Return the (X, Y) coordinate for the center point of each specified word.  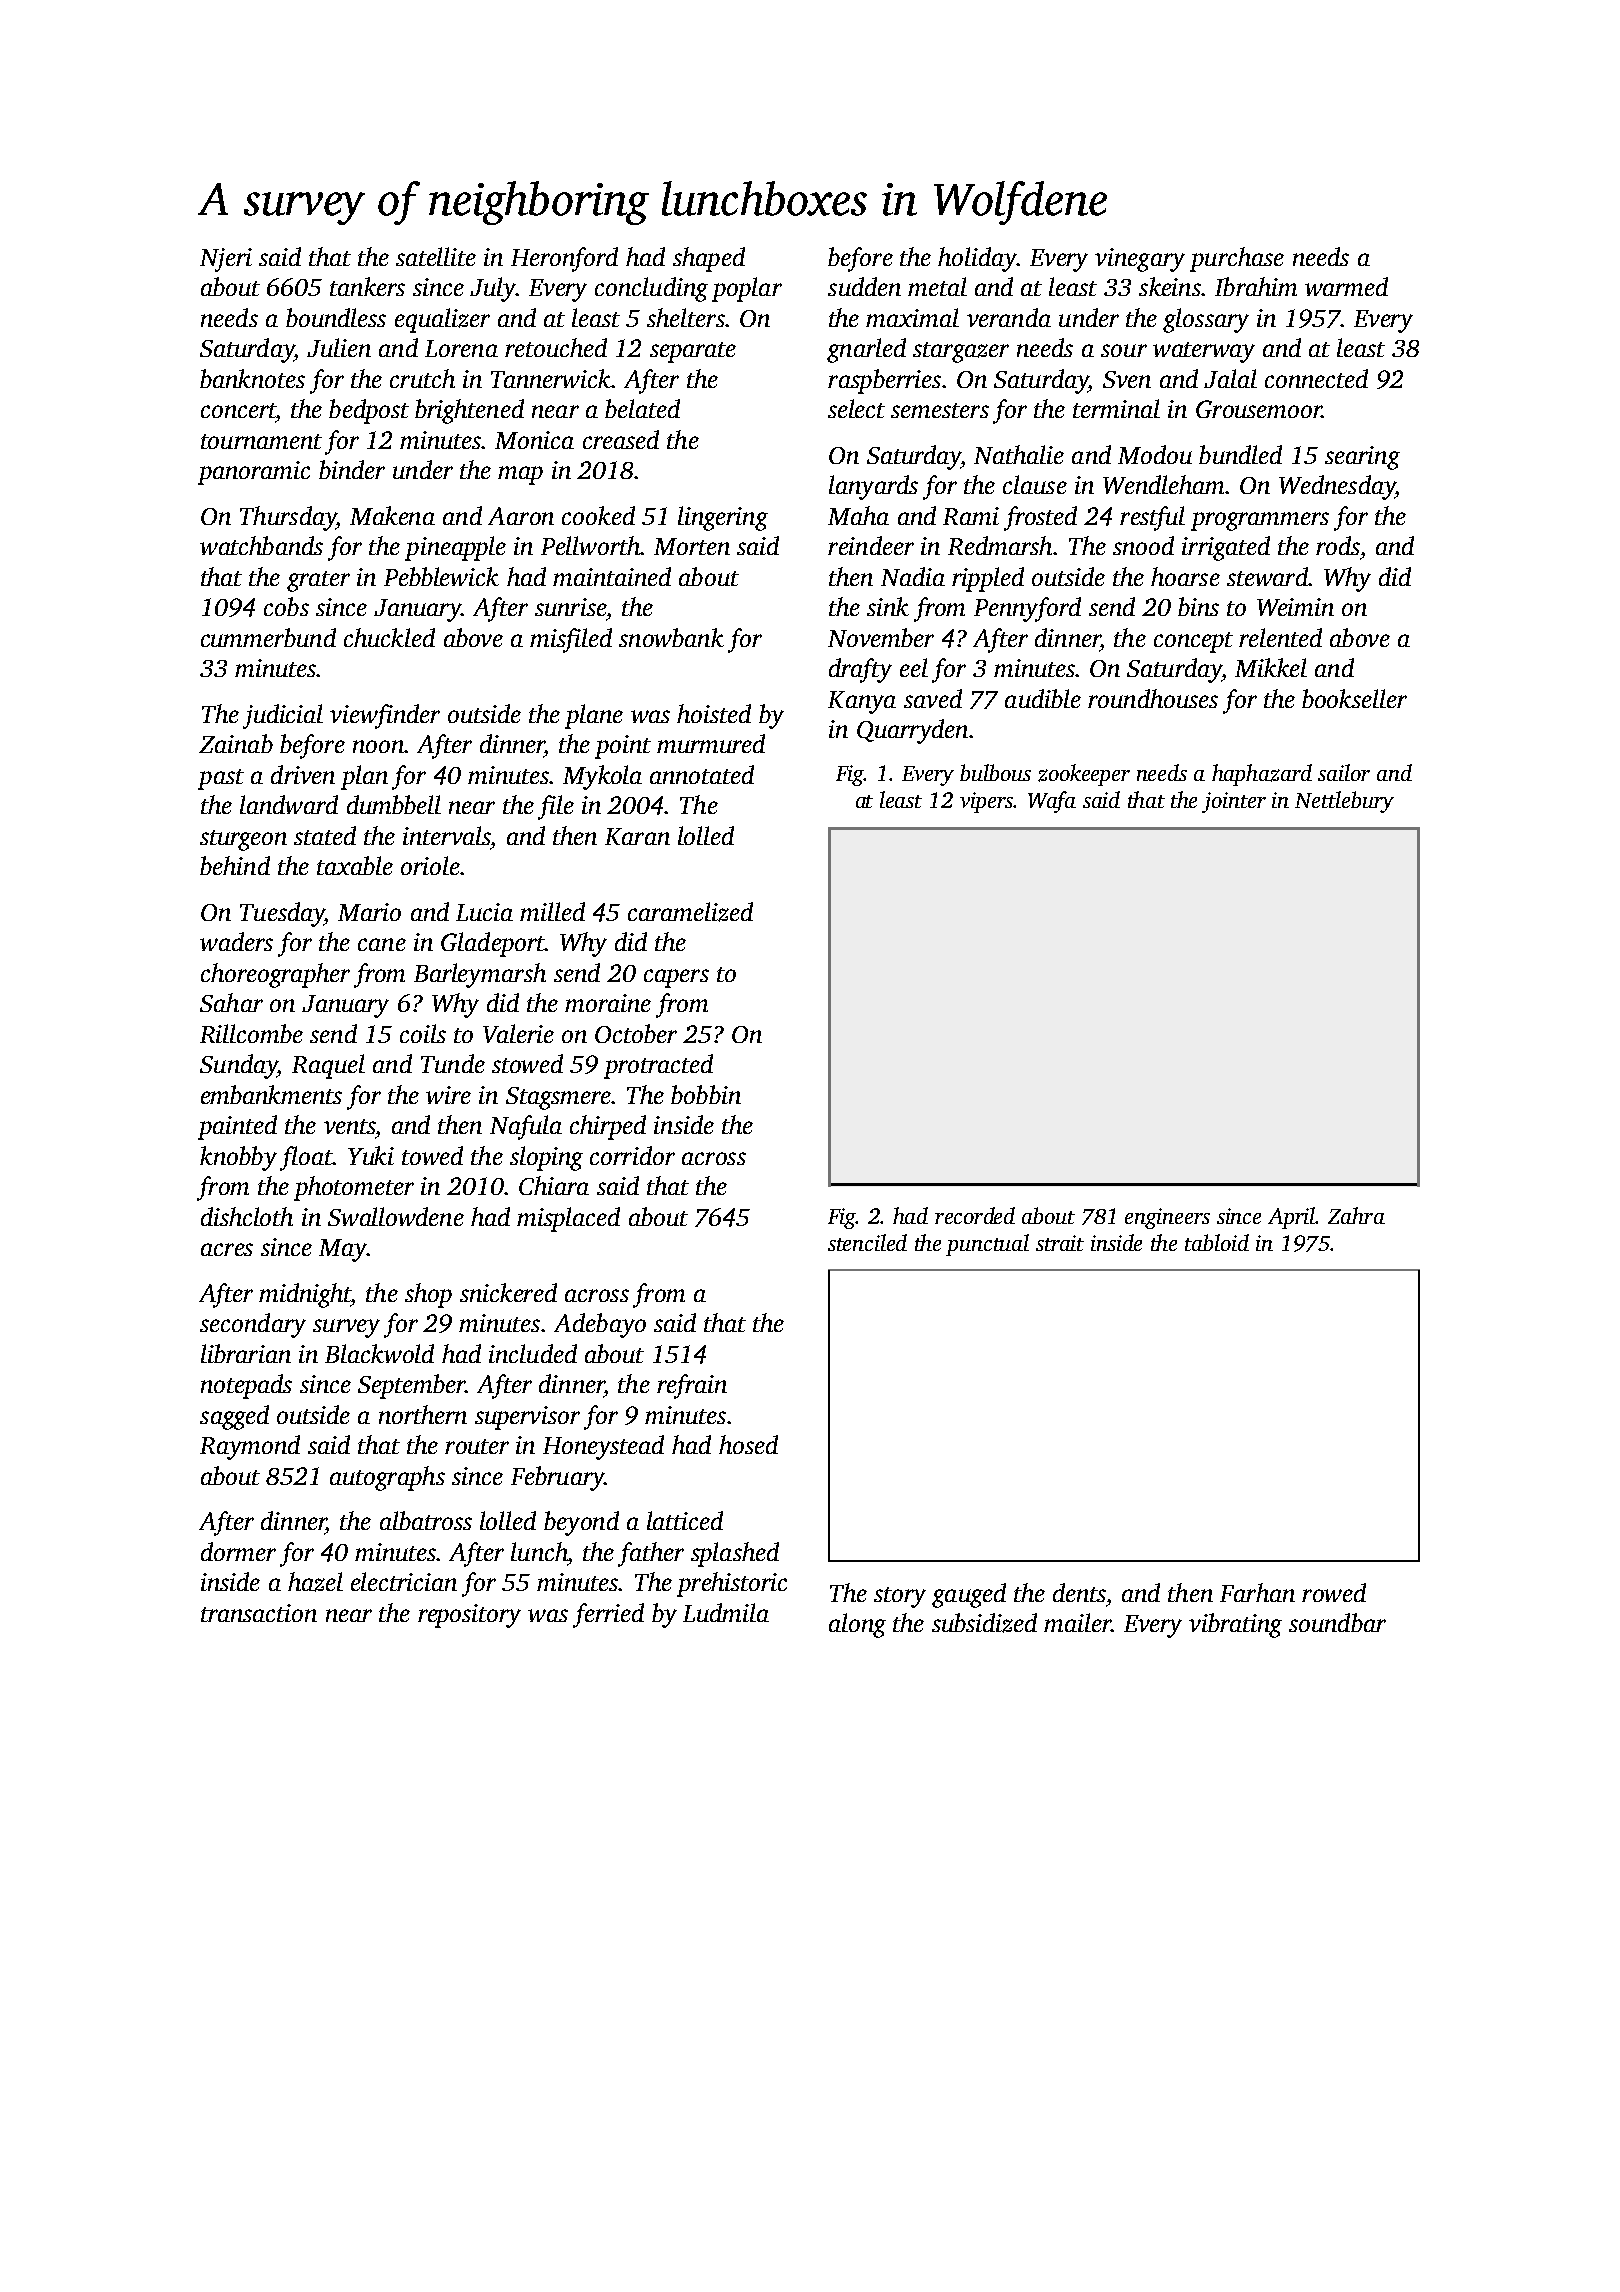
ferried (608, 1615)
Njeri (226, 260)
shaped (709, 259)
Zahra (1356, 1215)
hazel (315, 1582)
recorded (975, 1215)
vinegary (1140, 260)
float (306, 1158)
